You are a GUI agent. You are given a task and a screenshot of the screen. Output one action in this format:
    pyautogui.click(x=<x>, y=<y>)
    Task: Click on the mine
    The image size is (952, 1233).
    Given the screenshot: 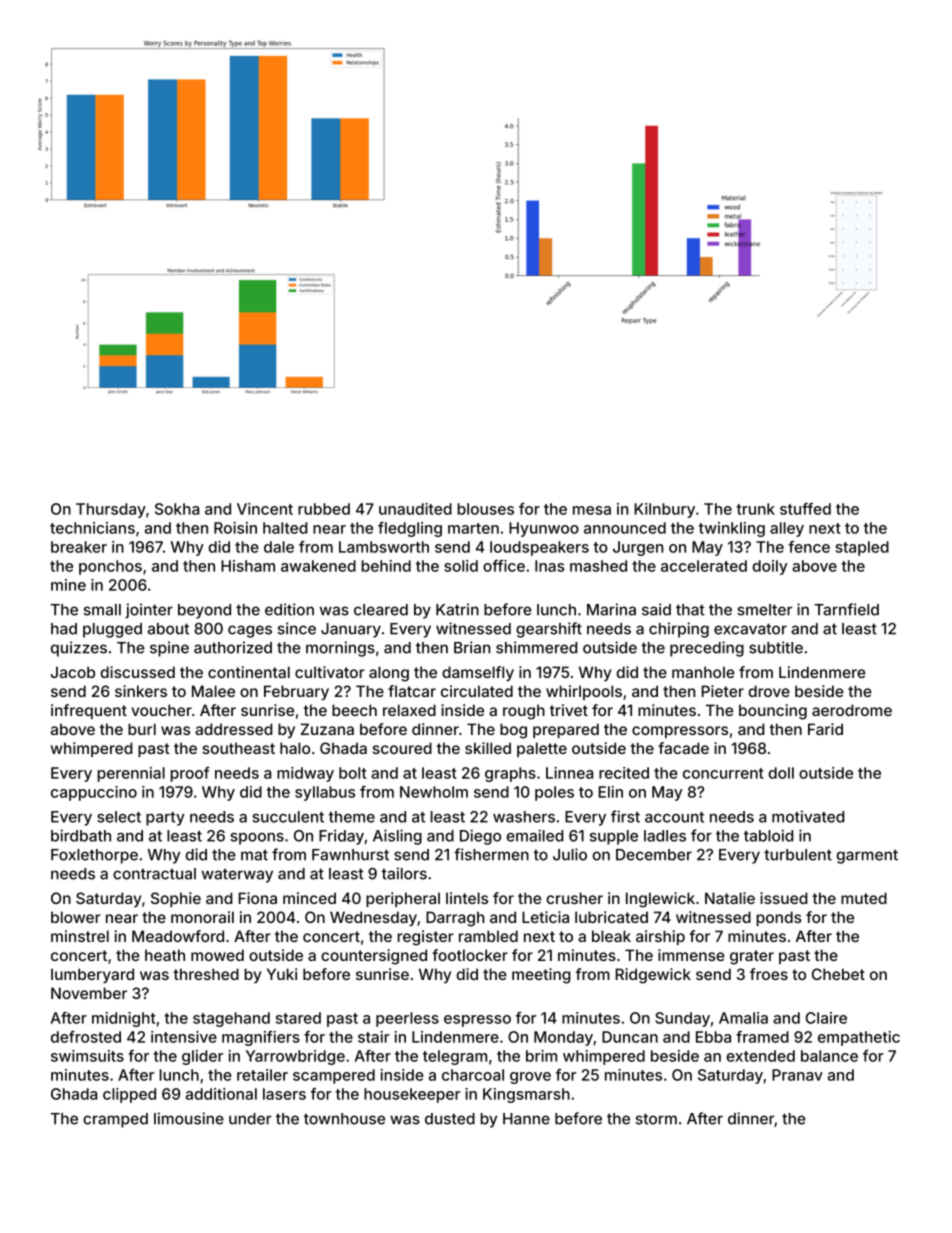 What is the action you would take?
    pyautogui.click(x=68, y=585)
